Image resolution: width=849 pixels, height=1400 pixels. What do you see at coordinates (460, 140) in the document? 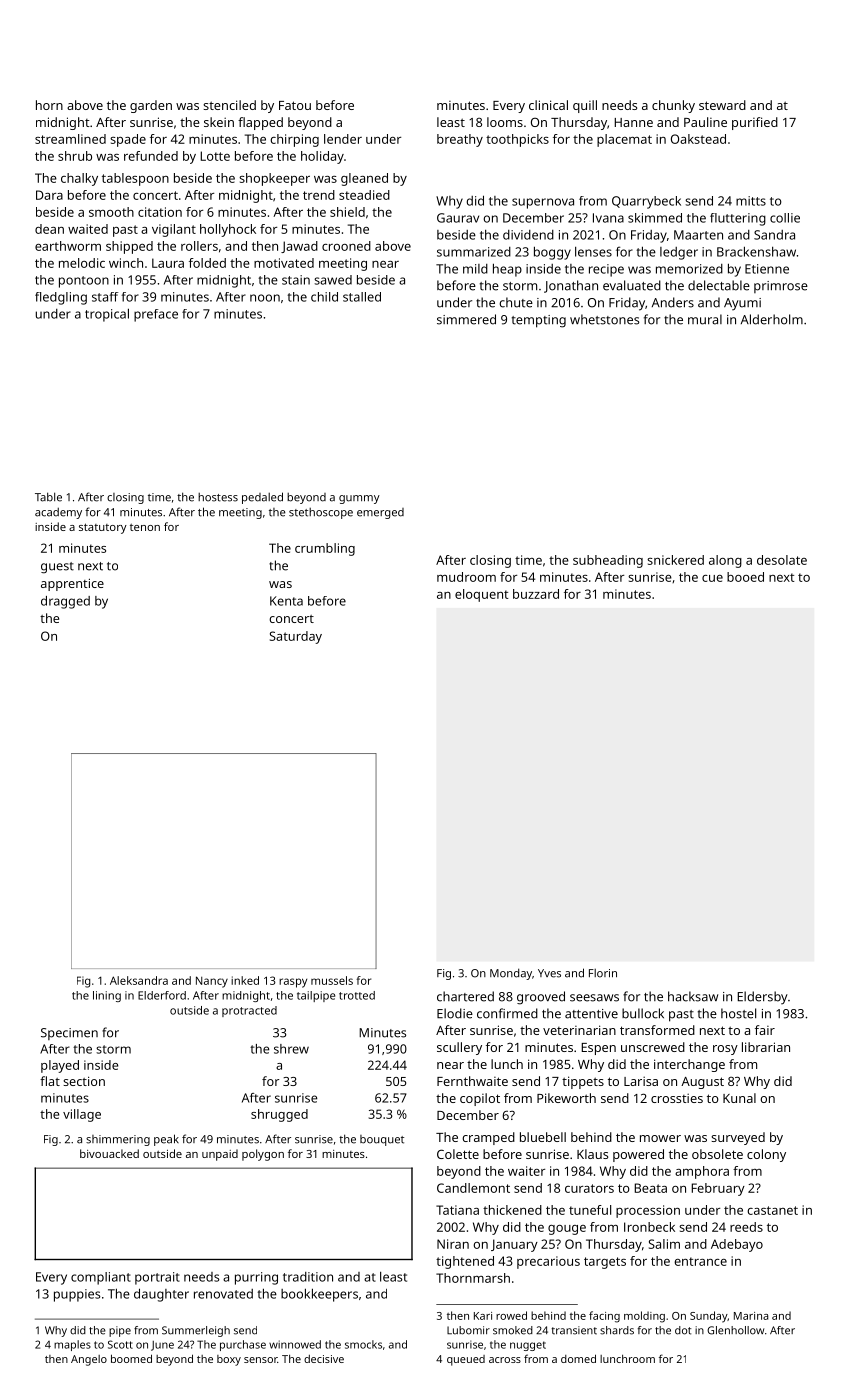
I see `breathy` at bounding box center [460, 140].
